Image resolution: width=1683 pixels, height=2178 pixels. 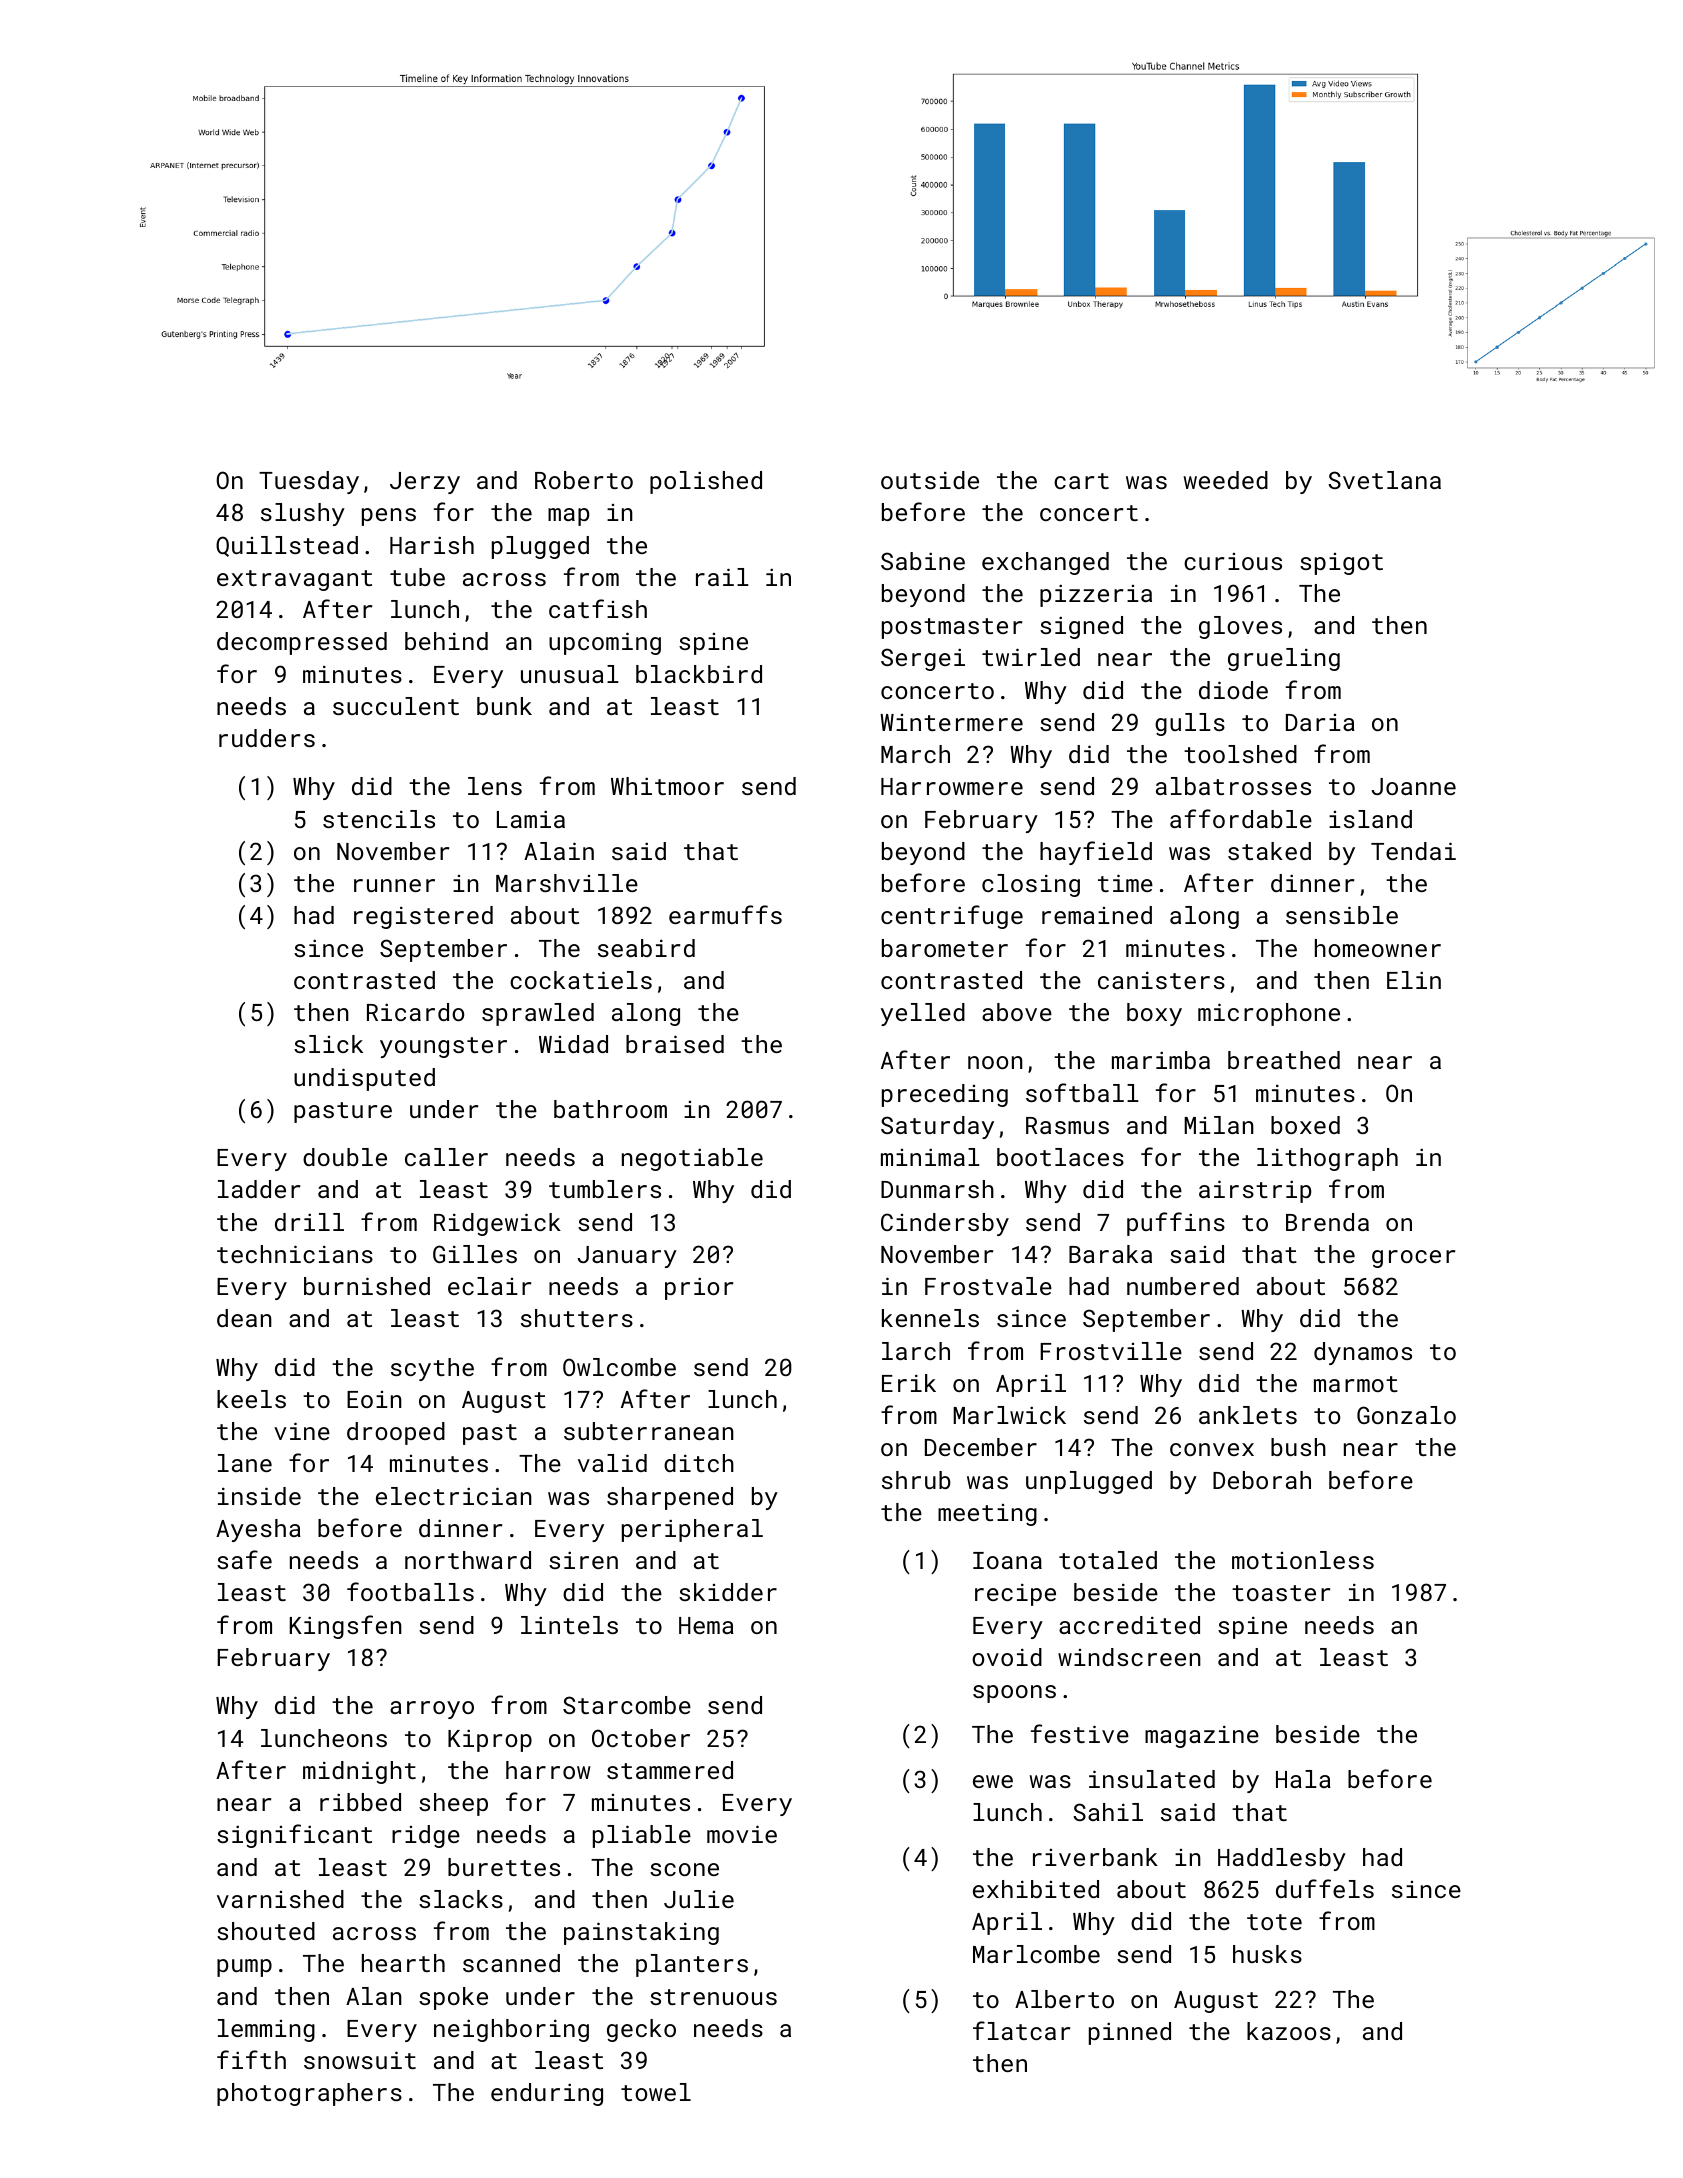 I want to click on centrifuge, so click(x=952, y=917).
